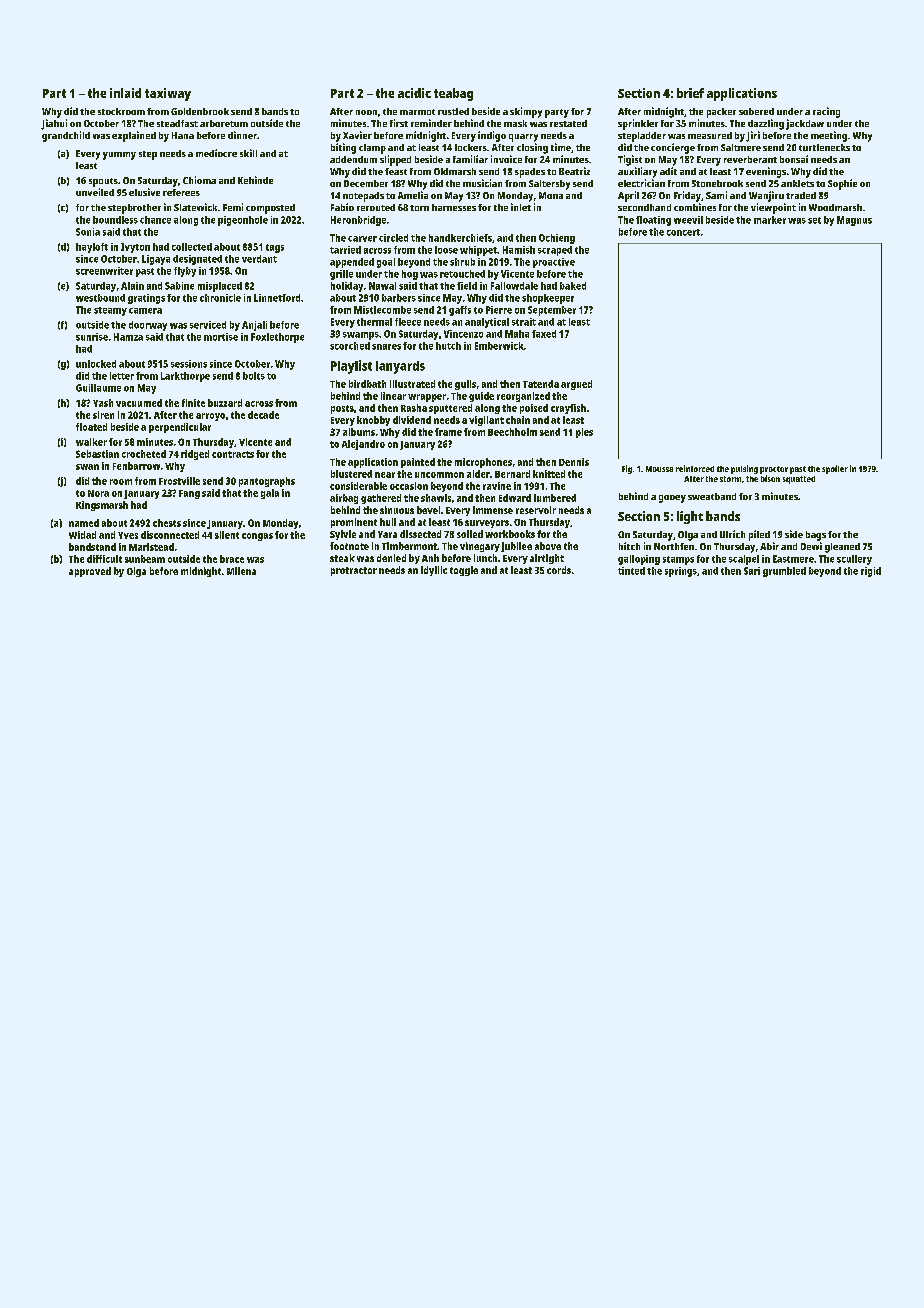  Describe the element at coordinates (66, 136) in the screenshot. I see `grandchild` at that location.
